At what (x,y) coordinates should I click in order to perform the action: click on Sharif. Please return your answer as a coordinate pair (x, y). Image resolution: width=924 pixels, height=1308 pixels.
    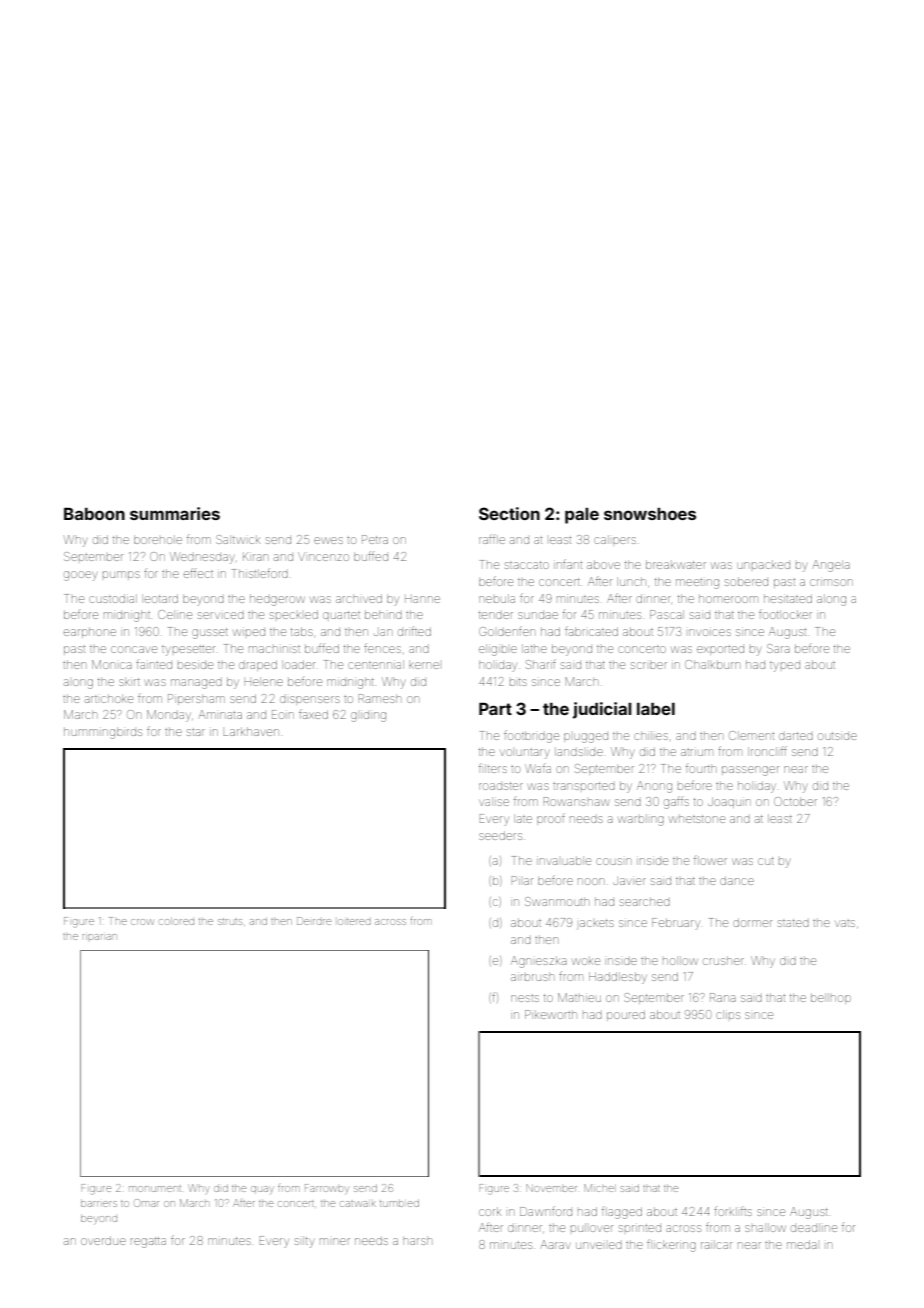
    Looking at the image, I should click on (541, 664).
